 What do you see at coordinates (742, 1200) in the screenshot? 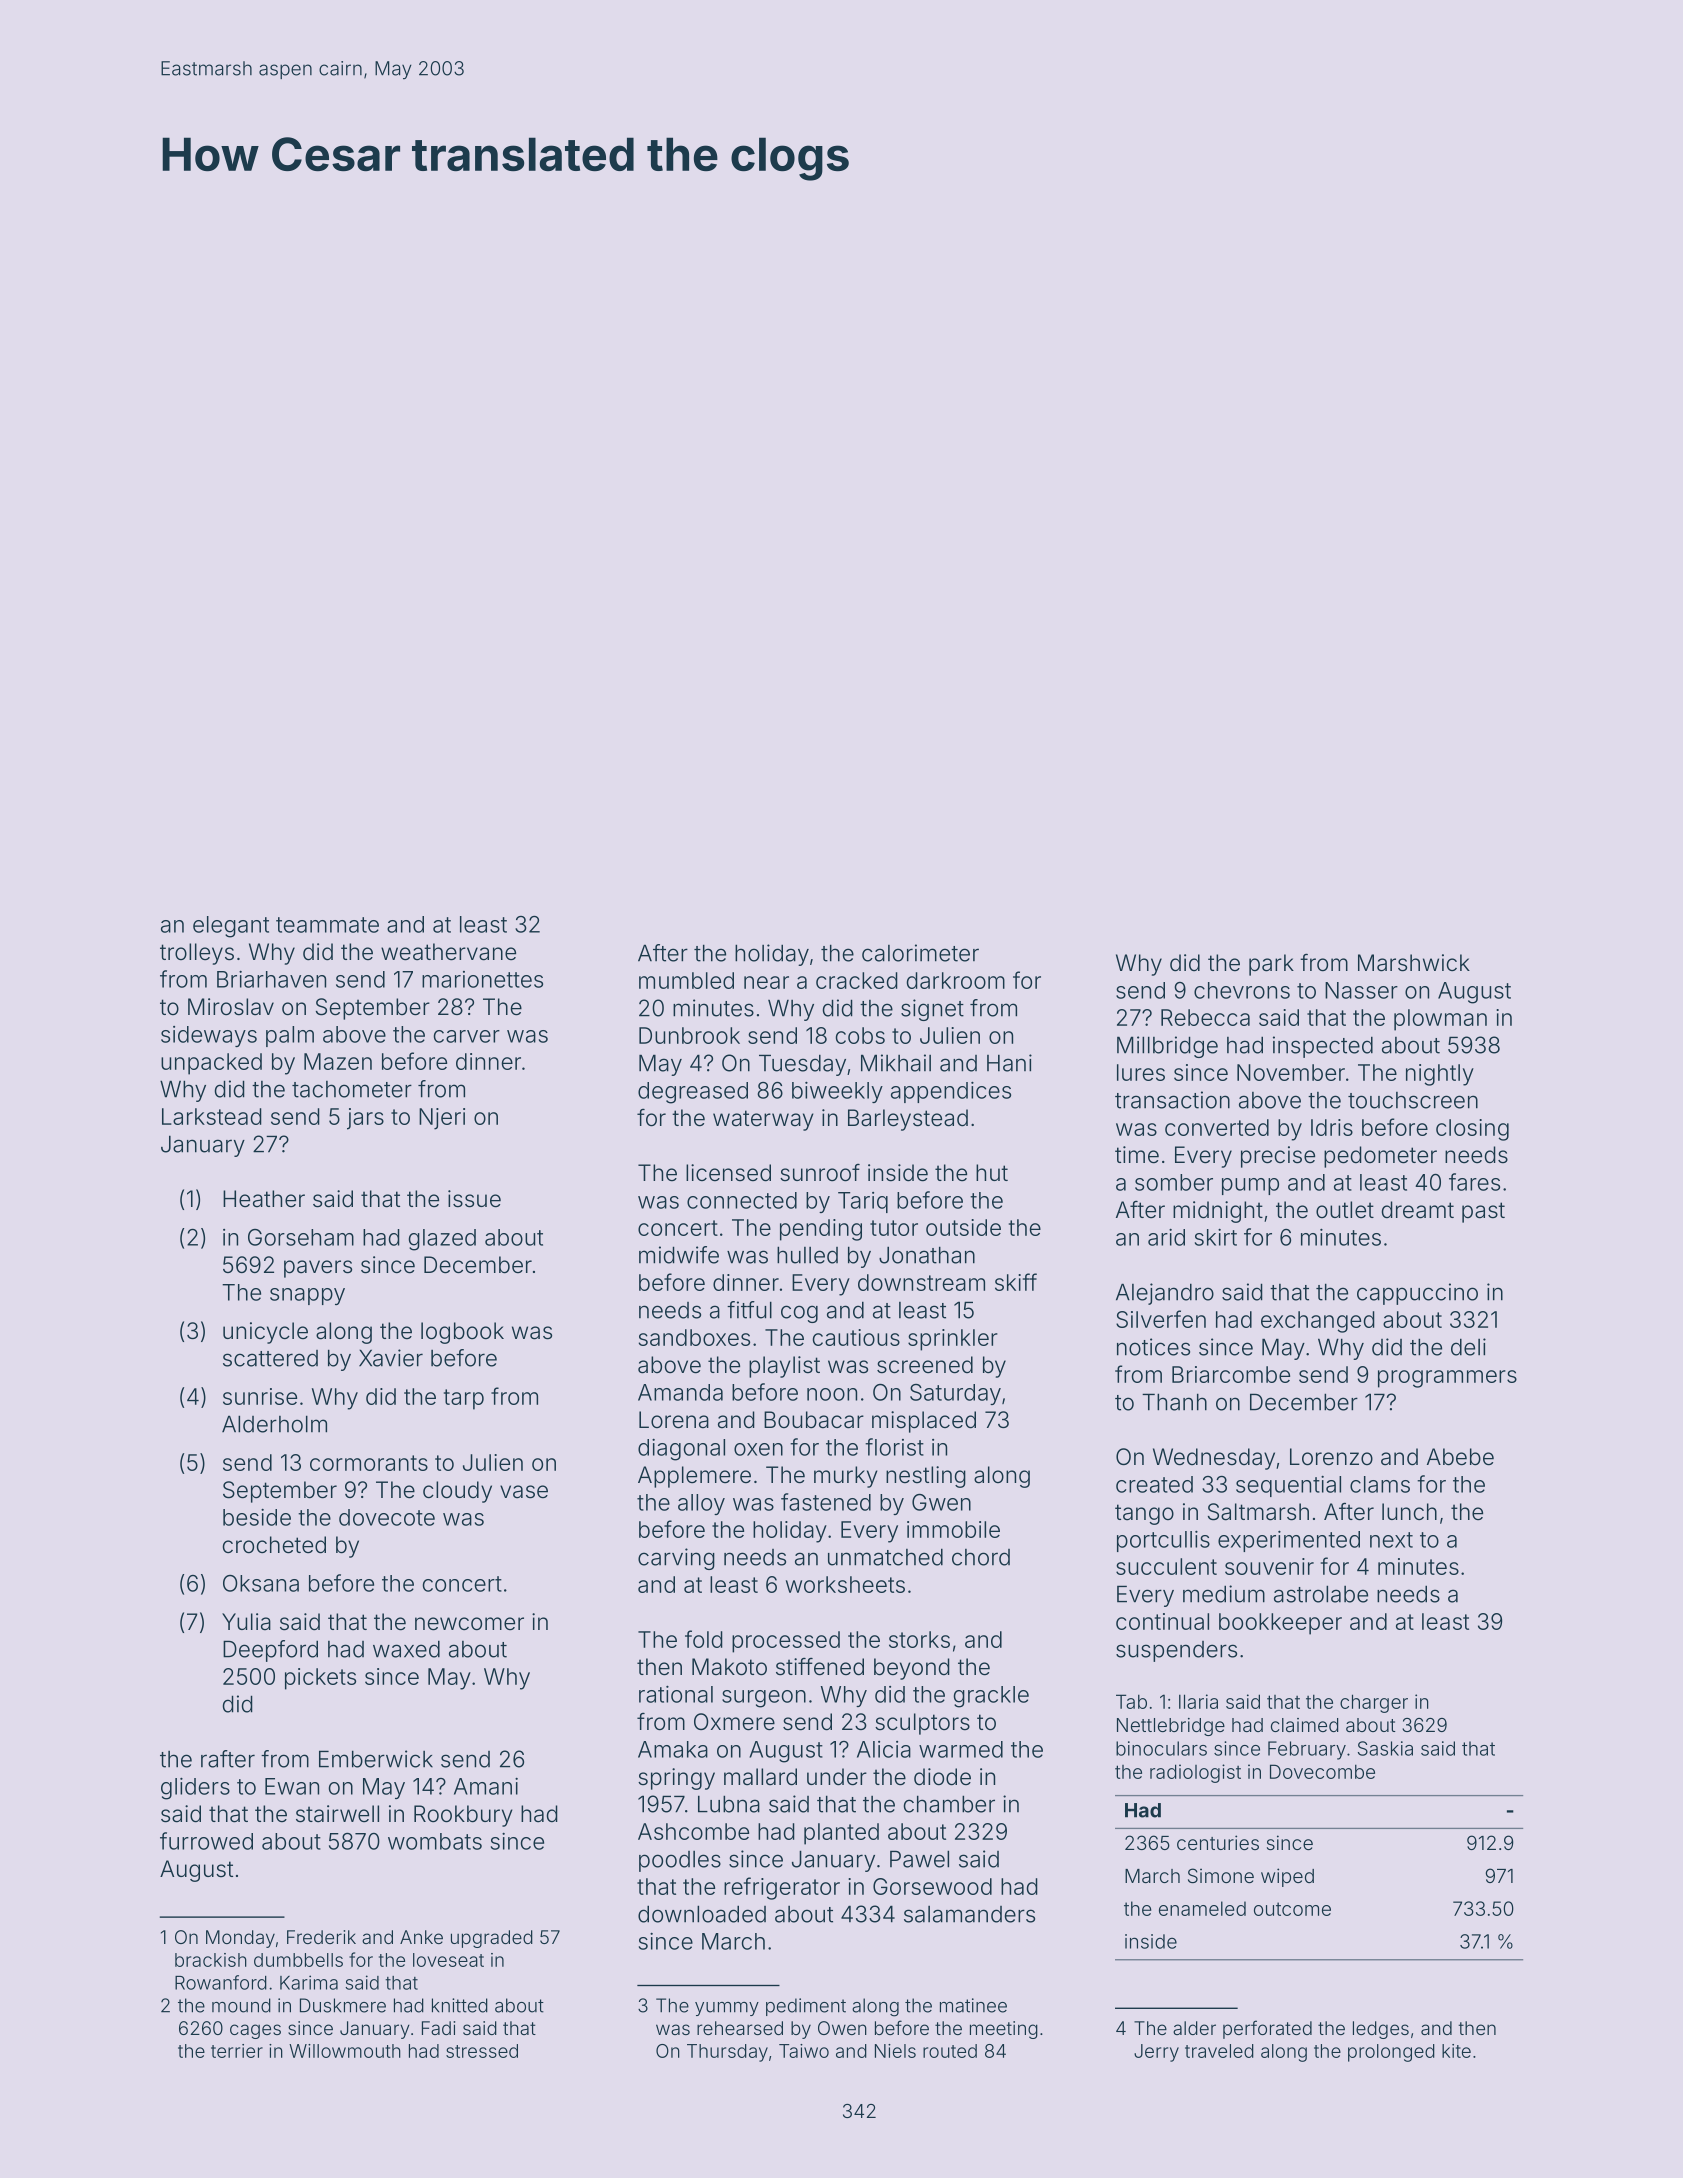
I see `connected` at bounding box center [742, 1200].
